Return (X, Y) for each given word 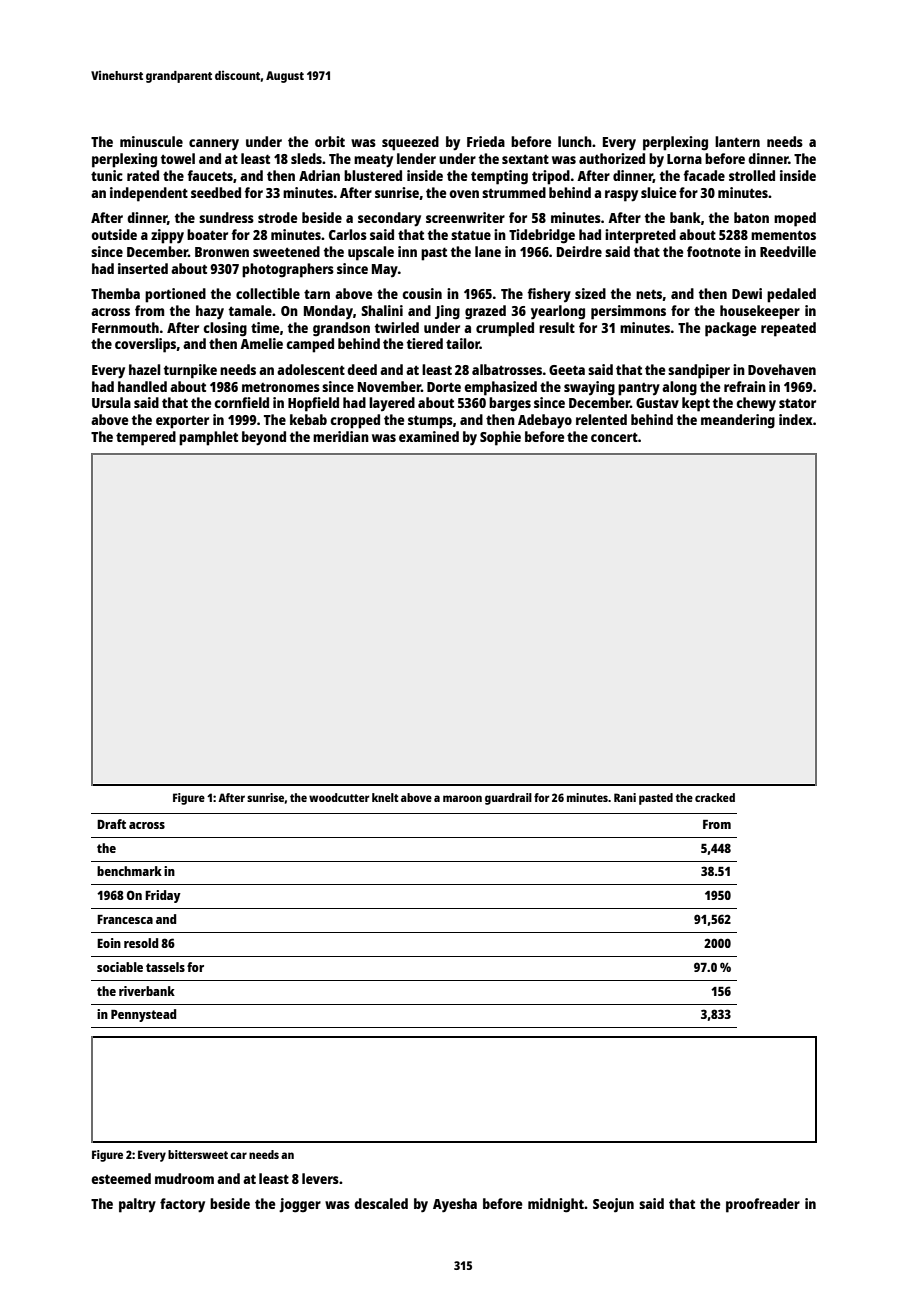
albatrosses (507, 369)
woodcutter (339, 797)
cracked (715, 797)
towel (178, 158)
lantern (737, 141)
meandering (738, 421)
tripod (551, 177)
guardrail (508, 799)
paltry (137, 1205)
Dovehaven (782, 369)
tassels (165, 967)
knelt (385, 797)
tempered (146, 438)
